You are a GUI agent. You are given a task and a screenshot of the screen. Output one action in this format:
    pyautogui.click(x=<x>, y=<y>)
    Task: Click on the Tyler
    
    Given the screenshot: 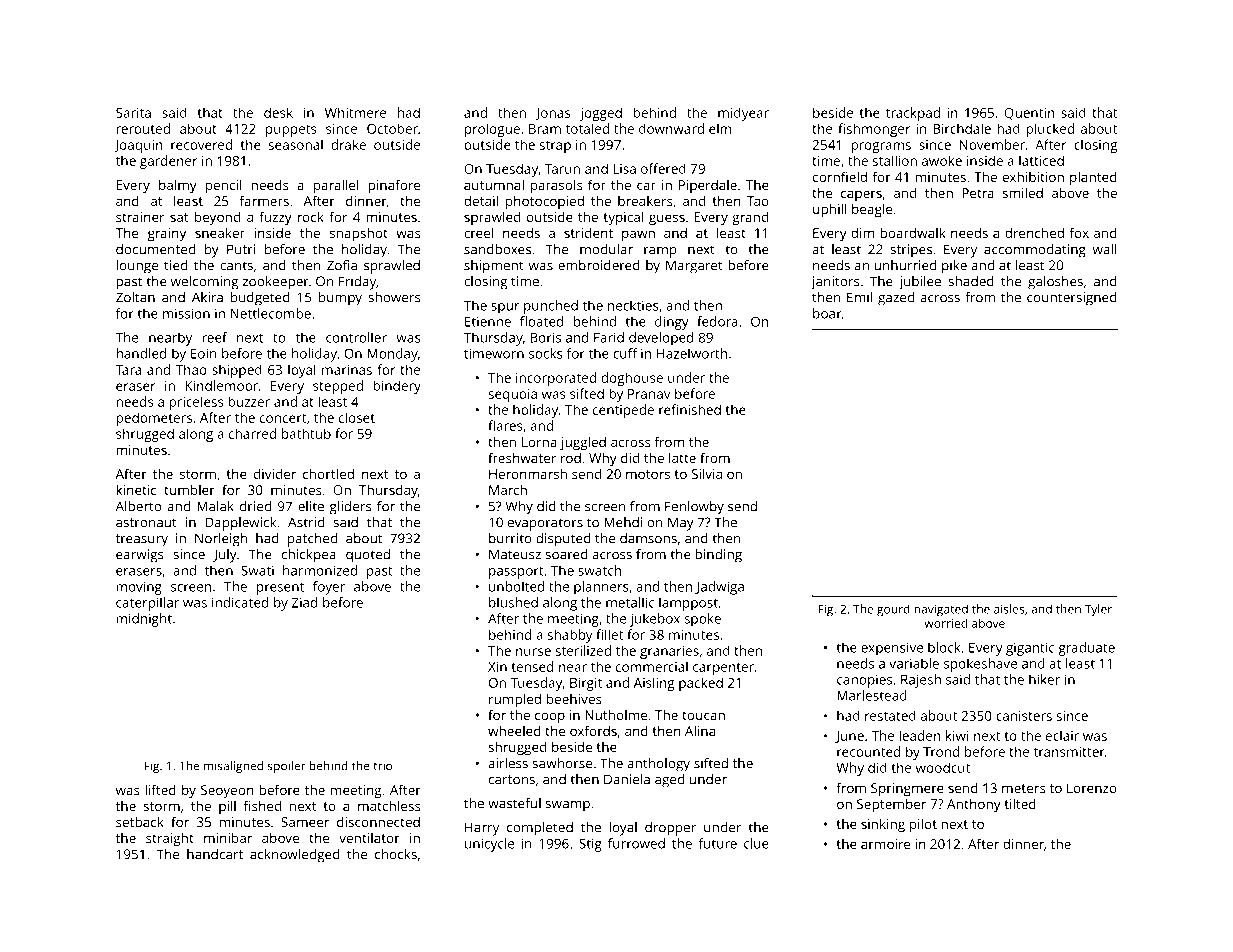 What is the action you would take?
    pyautogui.click(x=1098, y=610)
